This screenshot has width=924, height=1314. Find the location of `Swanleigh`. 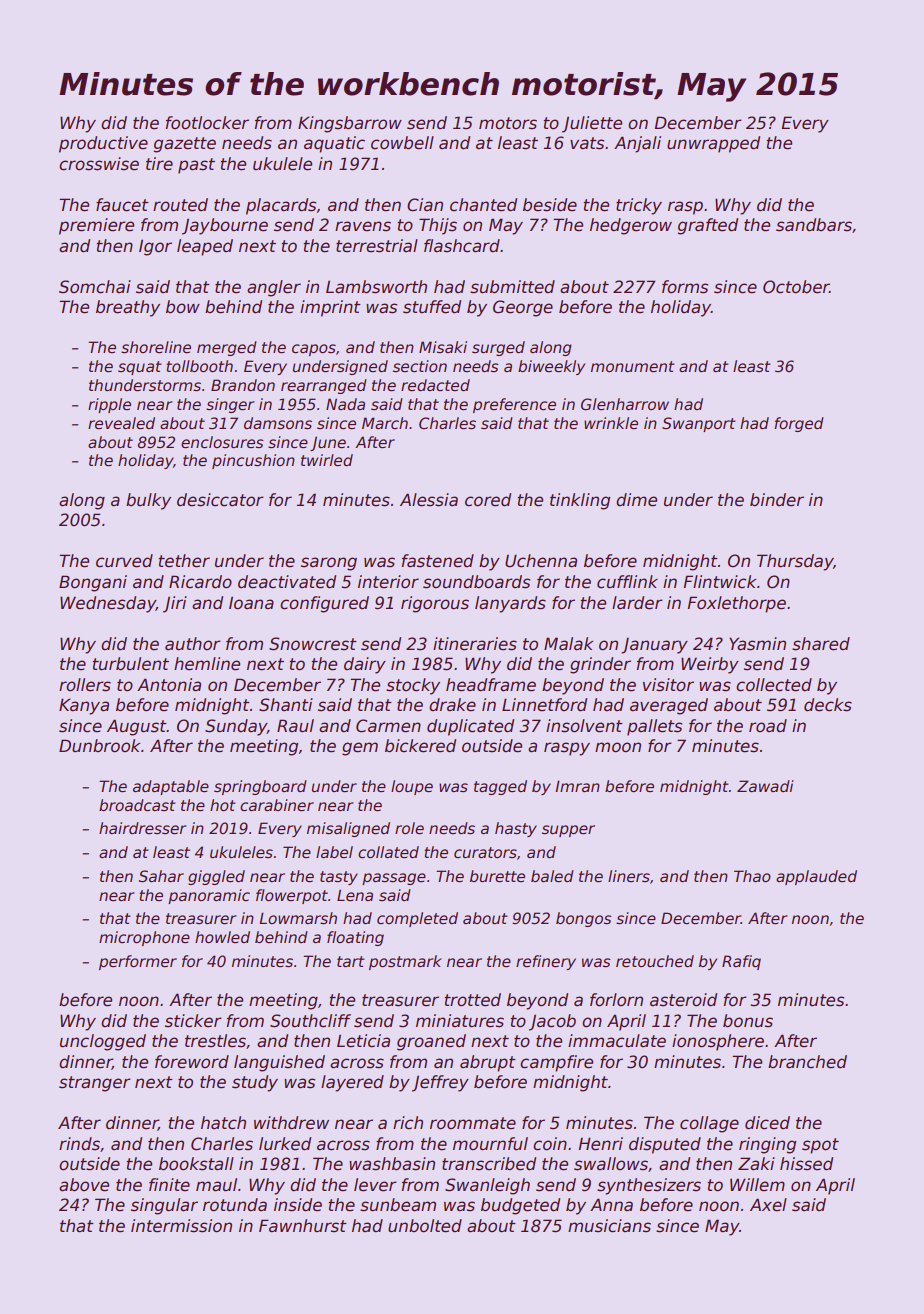

Swanleigh is located at coordinates (487, 1186).
